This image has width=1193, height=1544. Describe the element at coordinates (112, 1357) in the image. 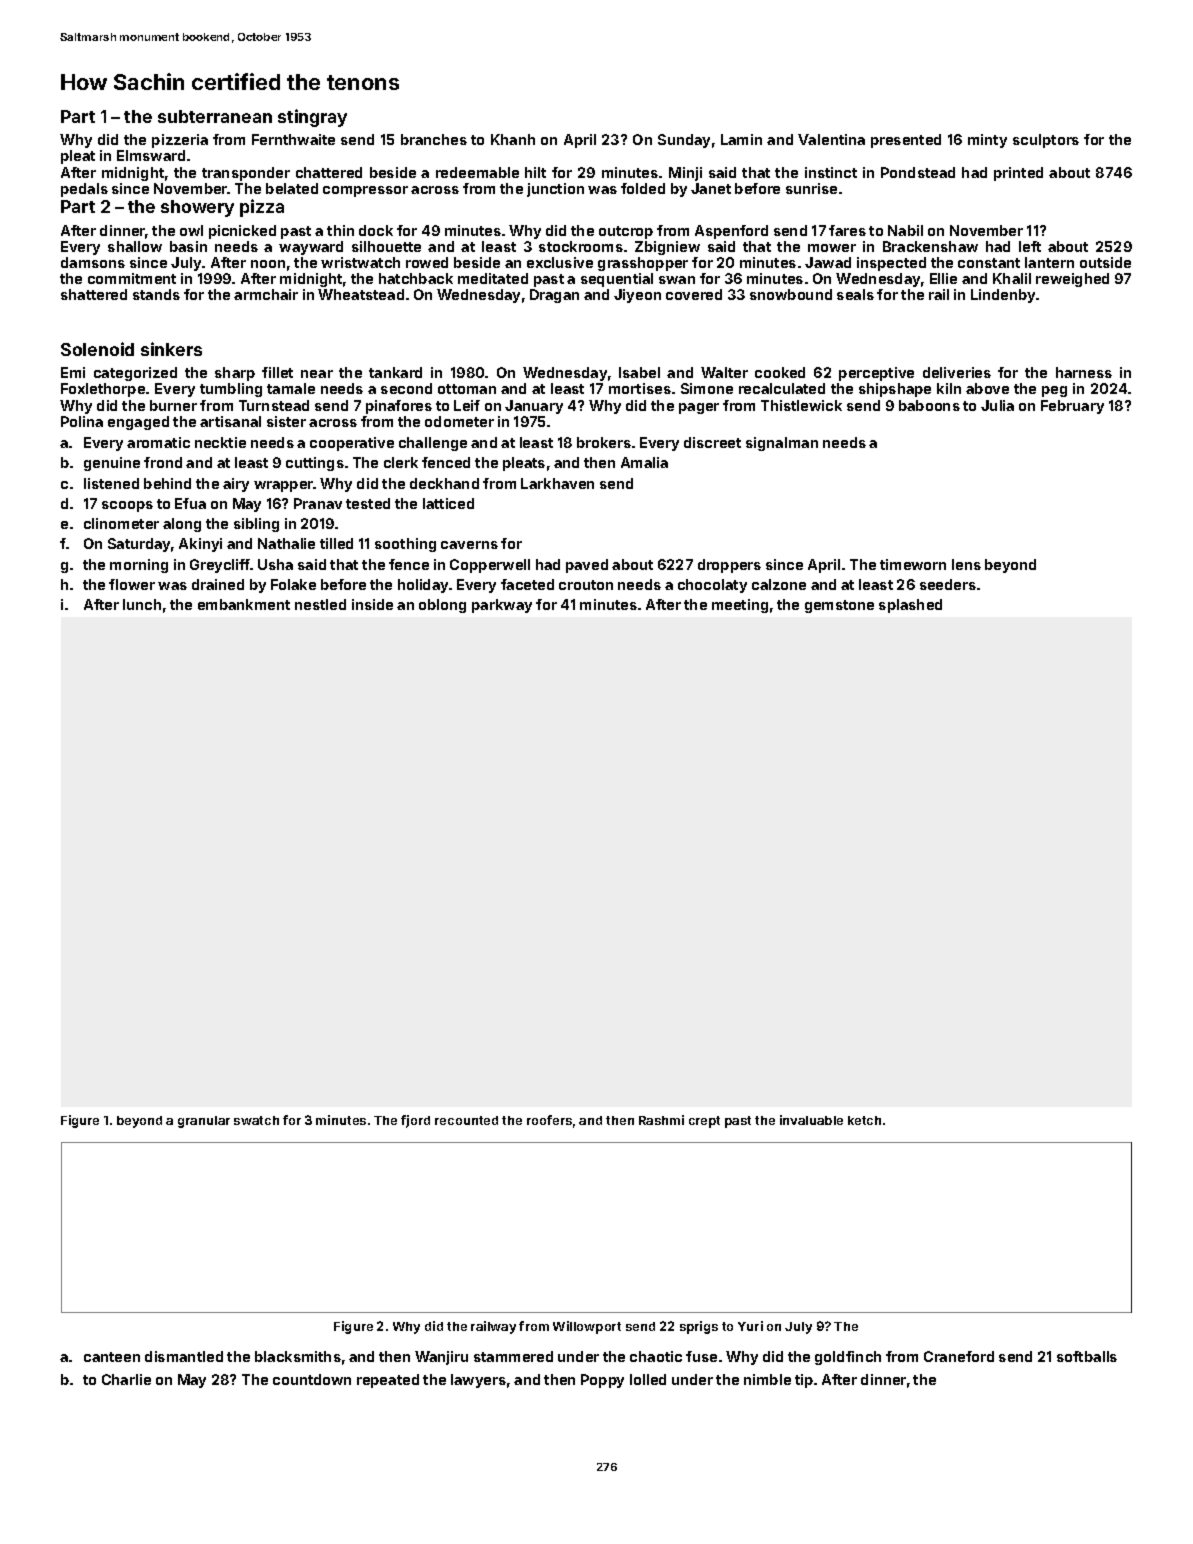

I see `canteen` at that location.
